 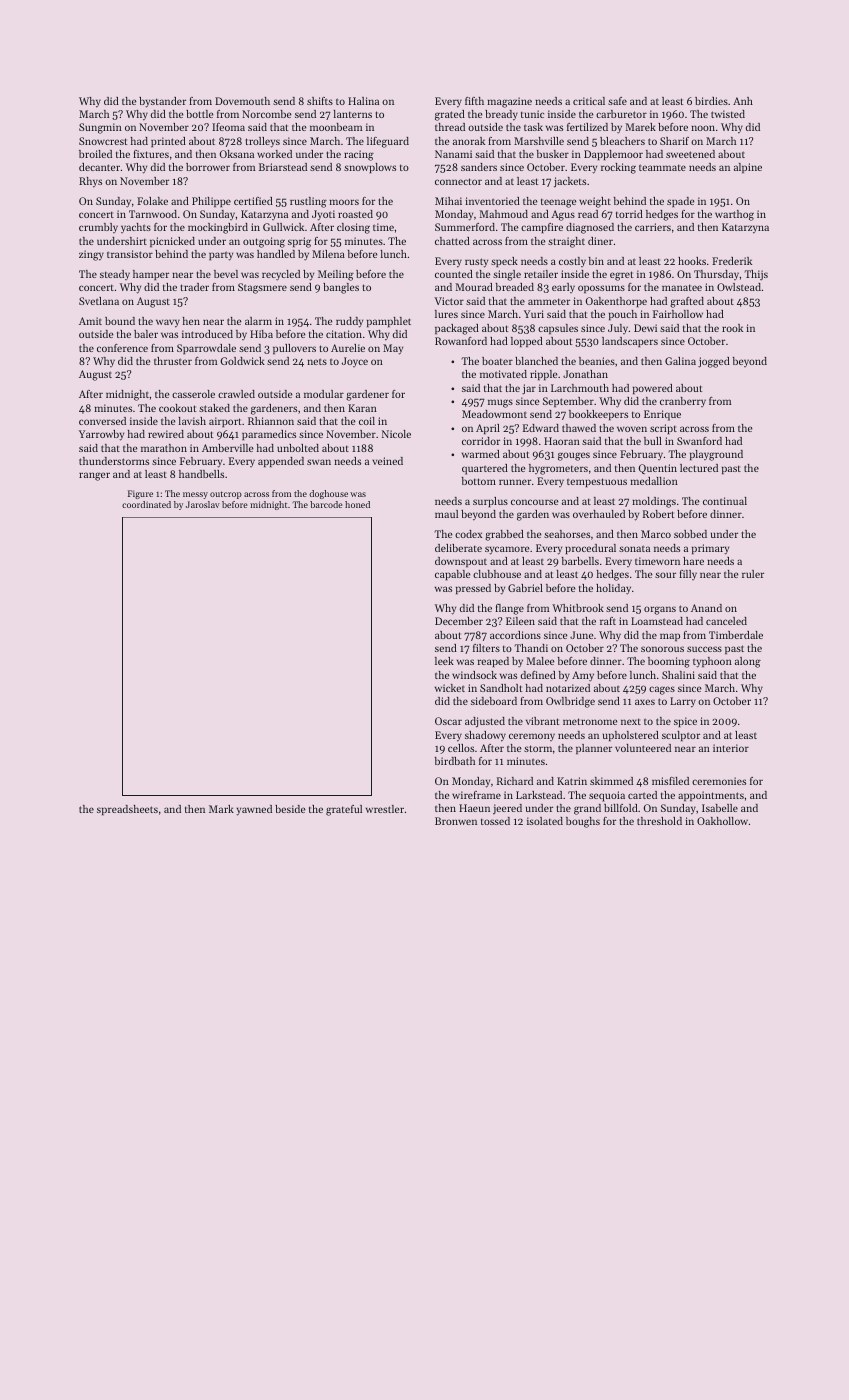 I want to click on fifth, so click(x=474, y=101).
